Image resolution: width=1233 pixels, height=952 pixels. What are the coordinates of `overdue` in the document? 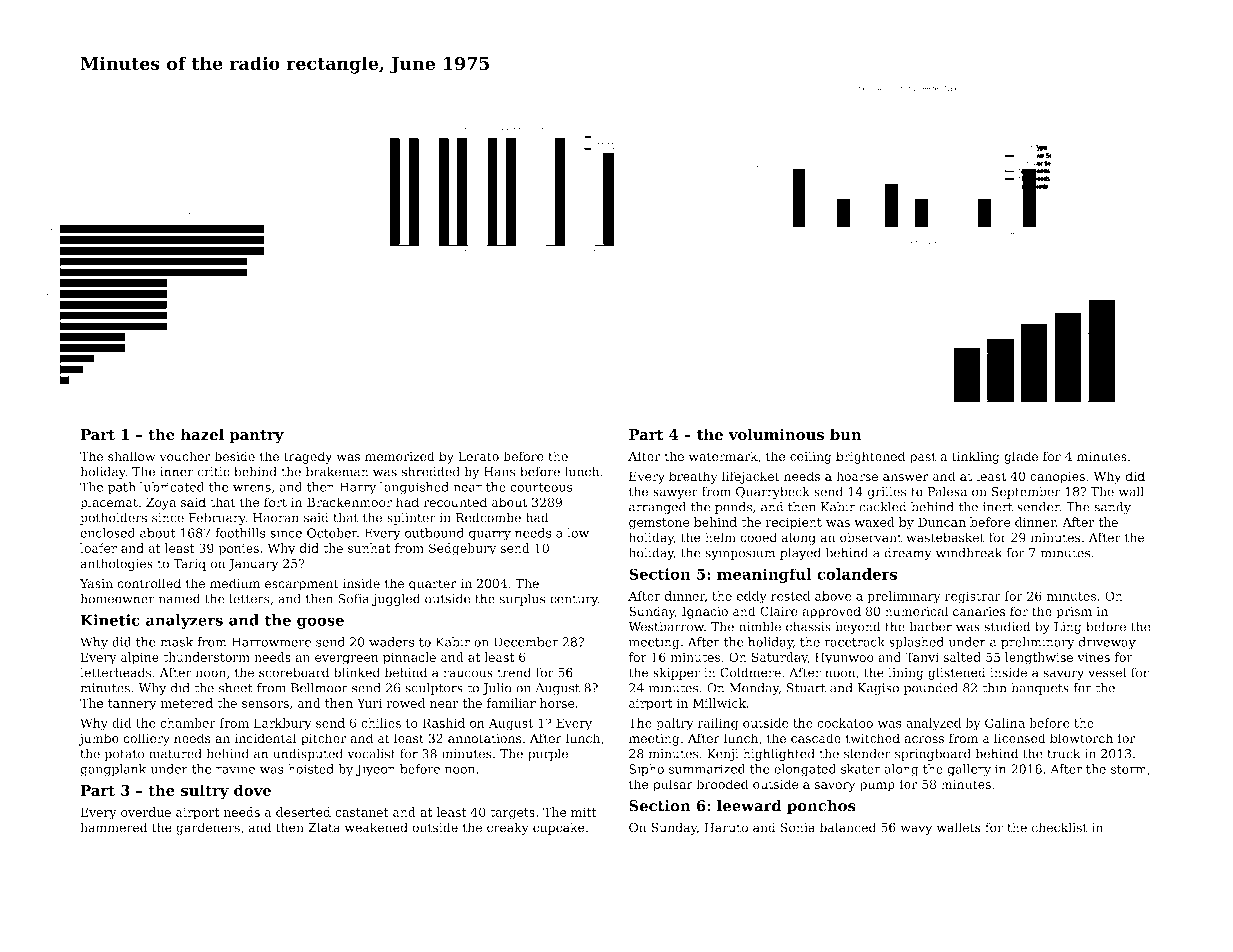 It's located at (146, 812).
